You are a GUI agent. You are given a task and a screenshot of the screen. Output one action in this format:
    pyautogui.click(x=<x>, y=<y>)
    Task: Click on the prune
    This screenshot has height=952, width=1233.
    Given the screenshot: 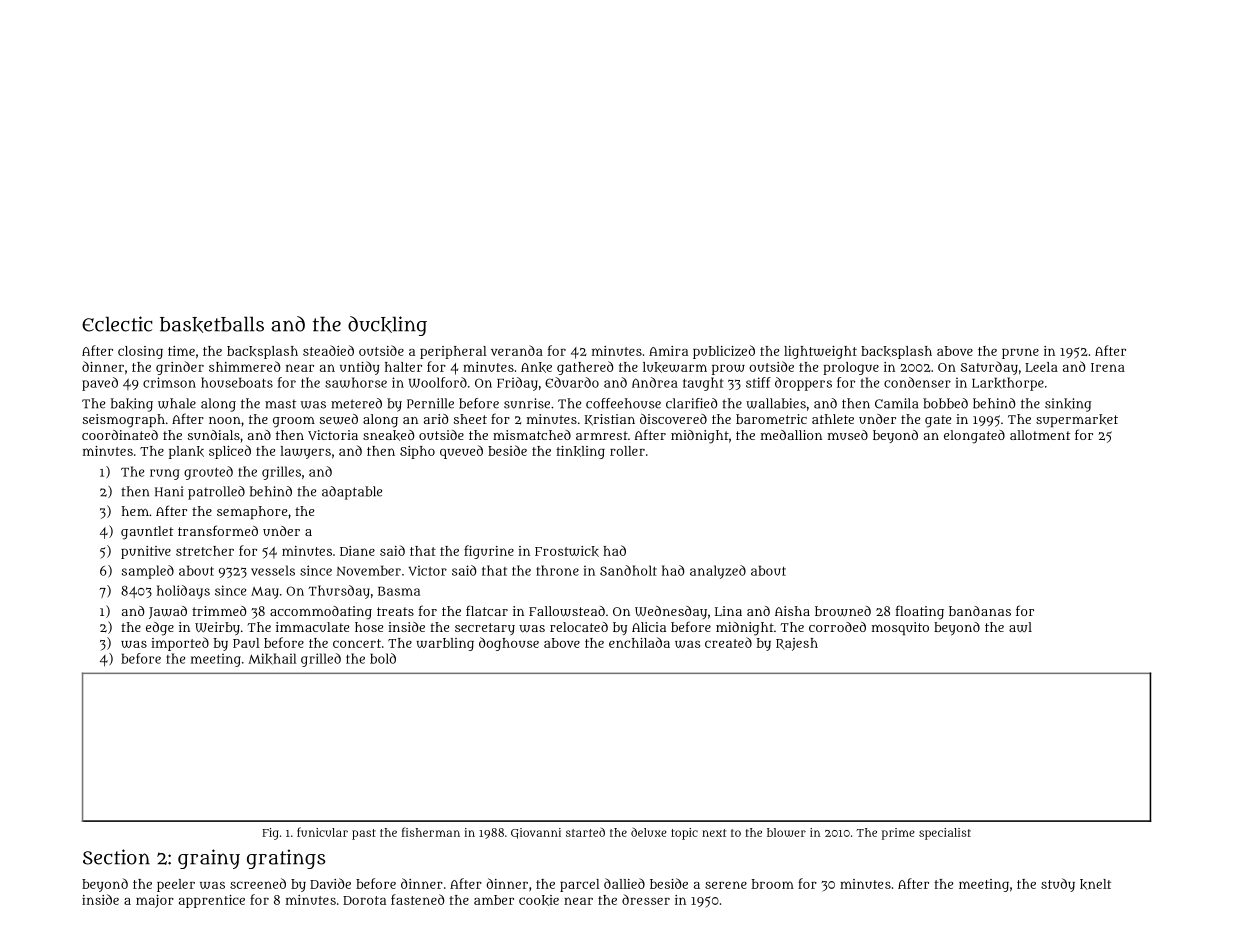 What is the action you would take?
    pyautogui.click(x=1020, y=353)
